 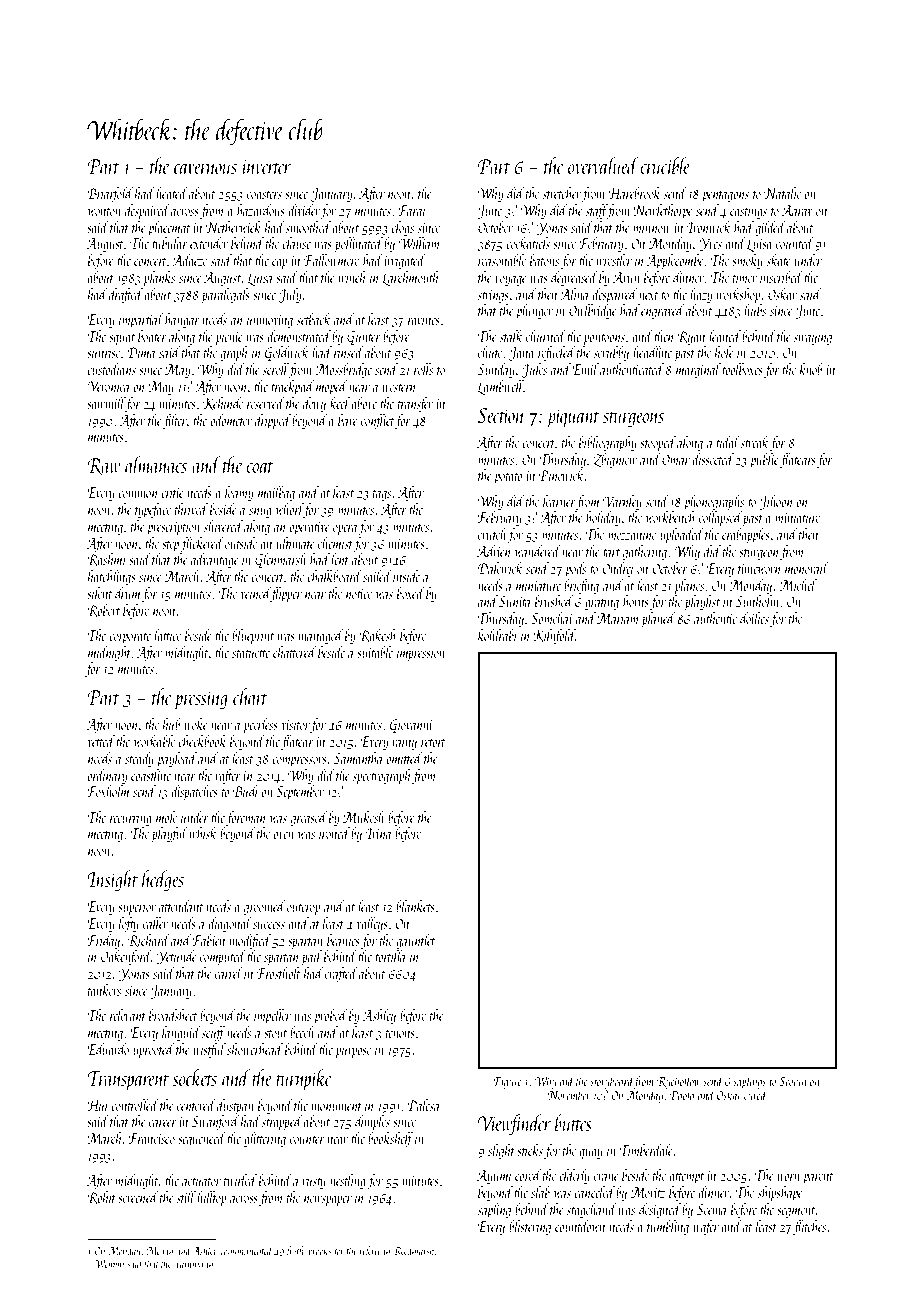 I want to click on Frostholt, so click(x=278, y=973).
